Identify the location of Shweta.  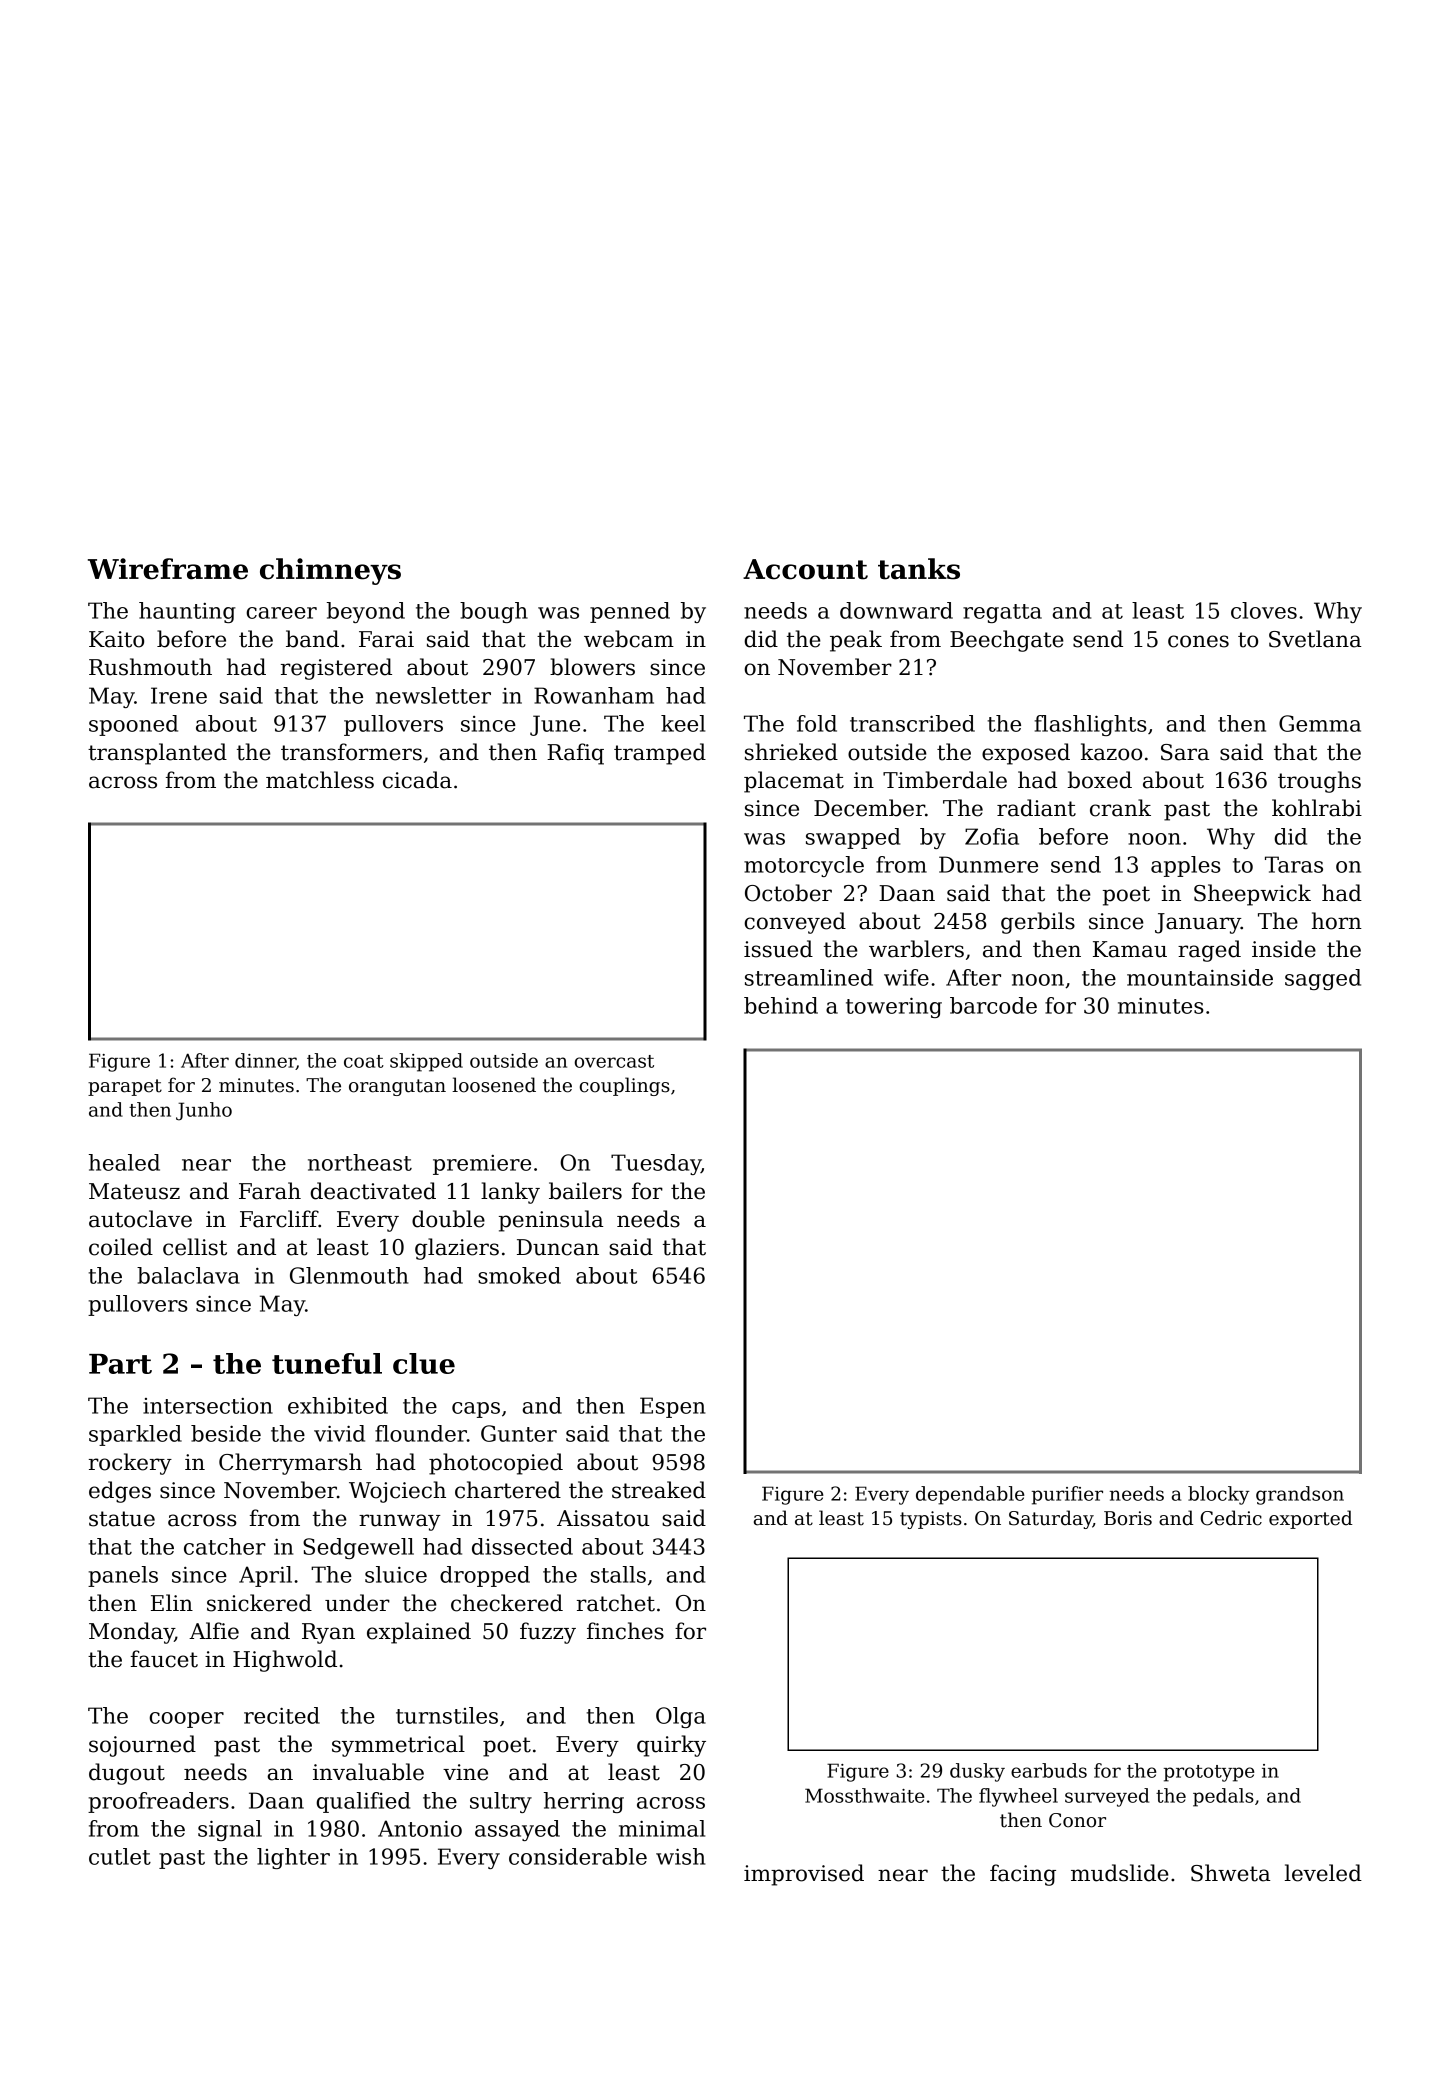
(1230, 1873).
